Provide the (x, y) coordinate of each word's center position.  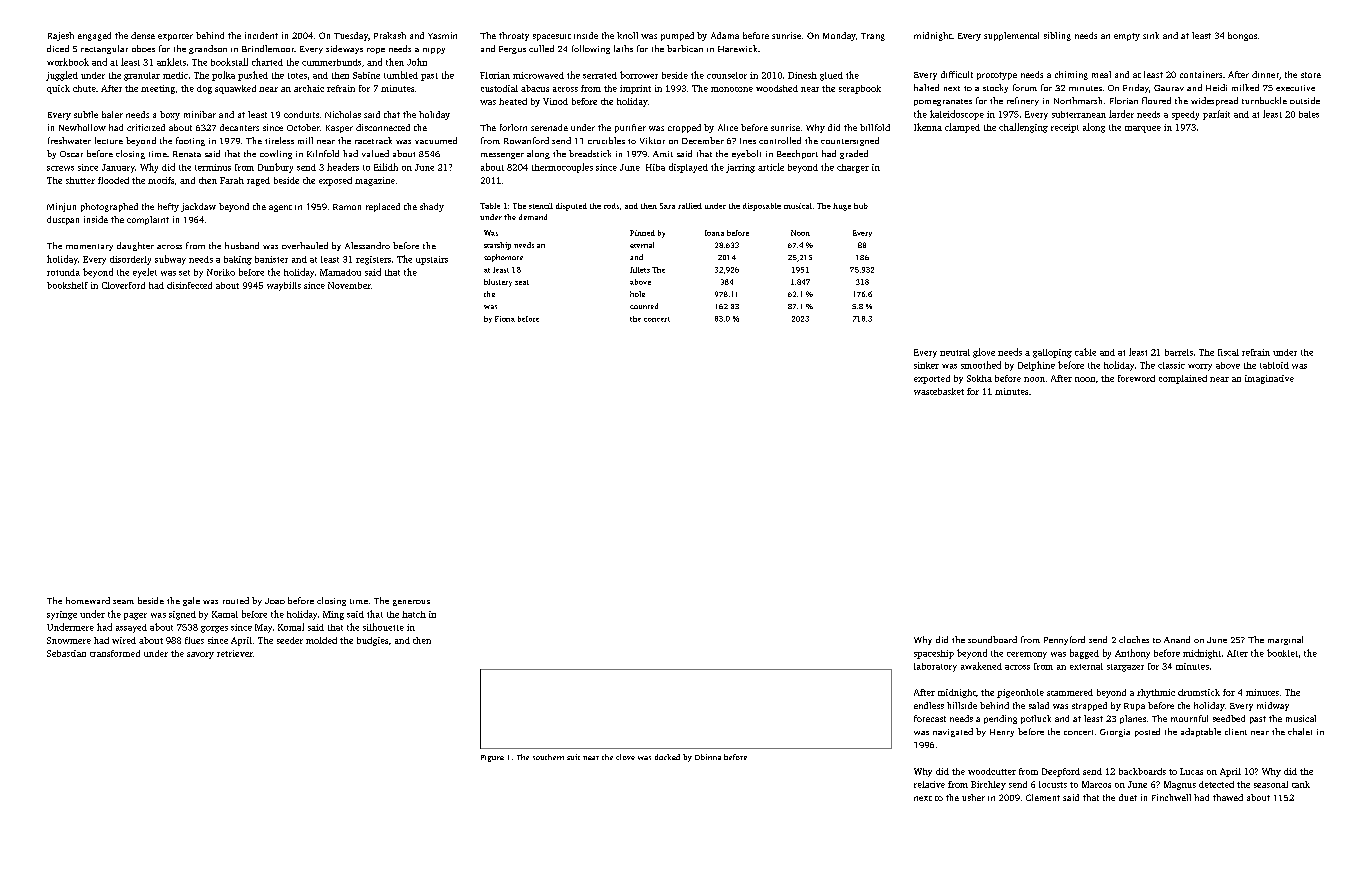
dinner (1265, 74)
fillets (640, 270)
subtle (86, 114)
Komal (291, 627)
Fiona (505, 319)
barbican (685, 48)
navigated (953, 732)
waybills (284, 286)
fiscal (1228, 352)
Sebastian (66, 653)
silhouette (383, 627)
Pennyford (1064, 640)
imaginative (1269, 379)
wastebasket (939, 391)
